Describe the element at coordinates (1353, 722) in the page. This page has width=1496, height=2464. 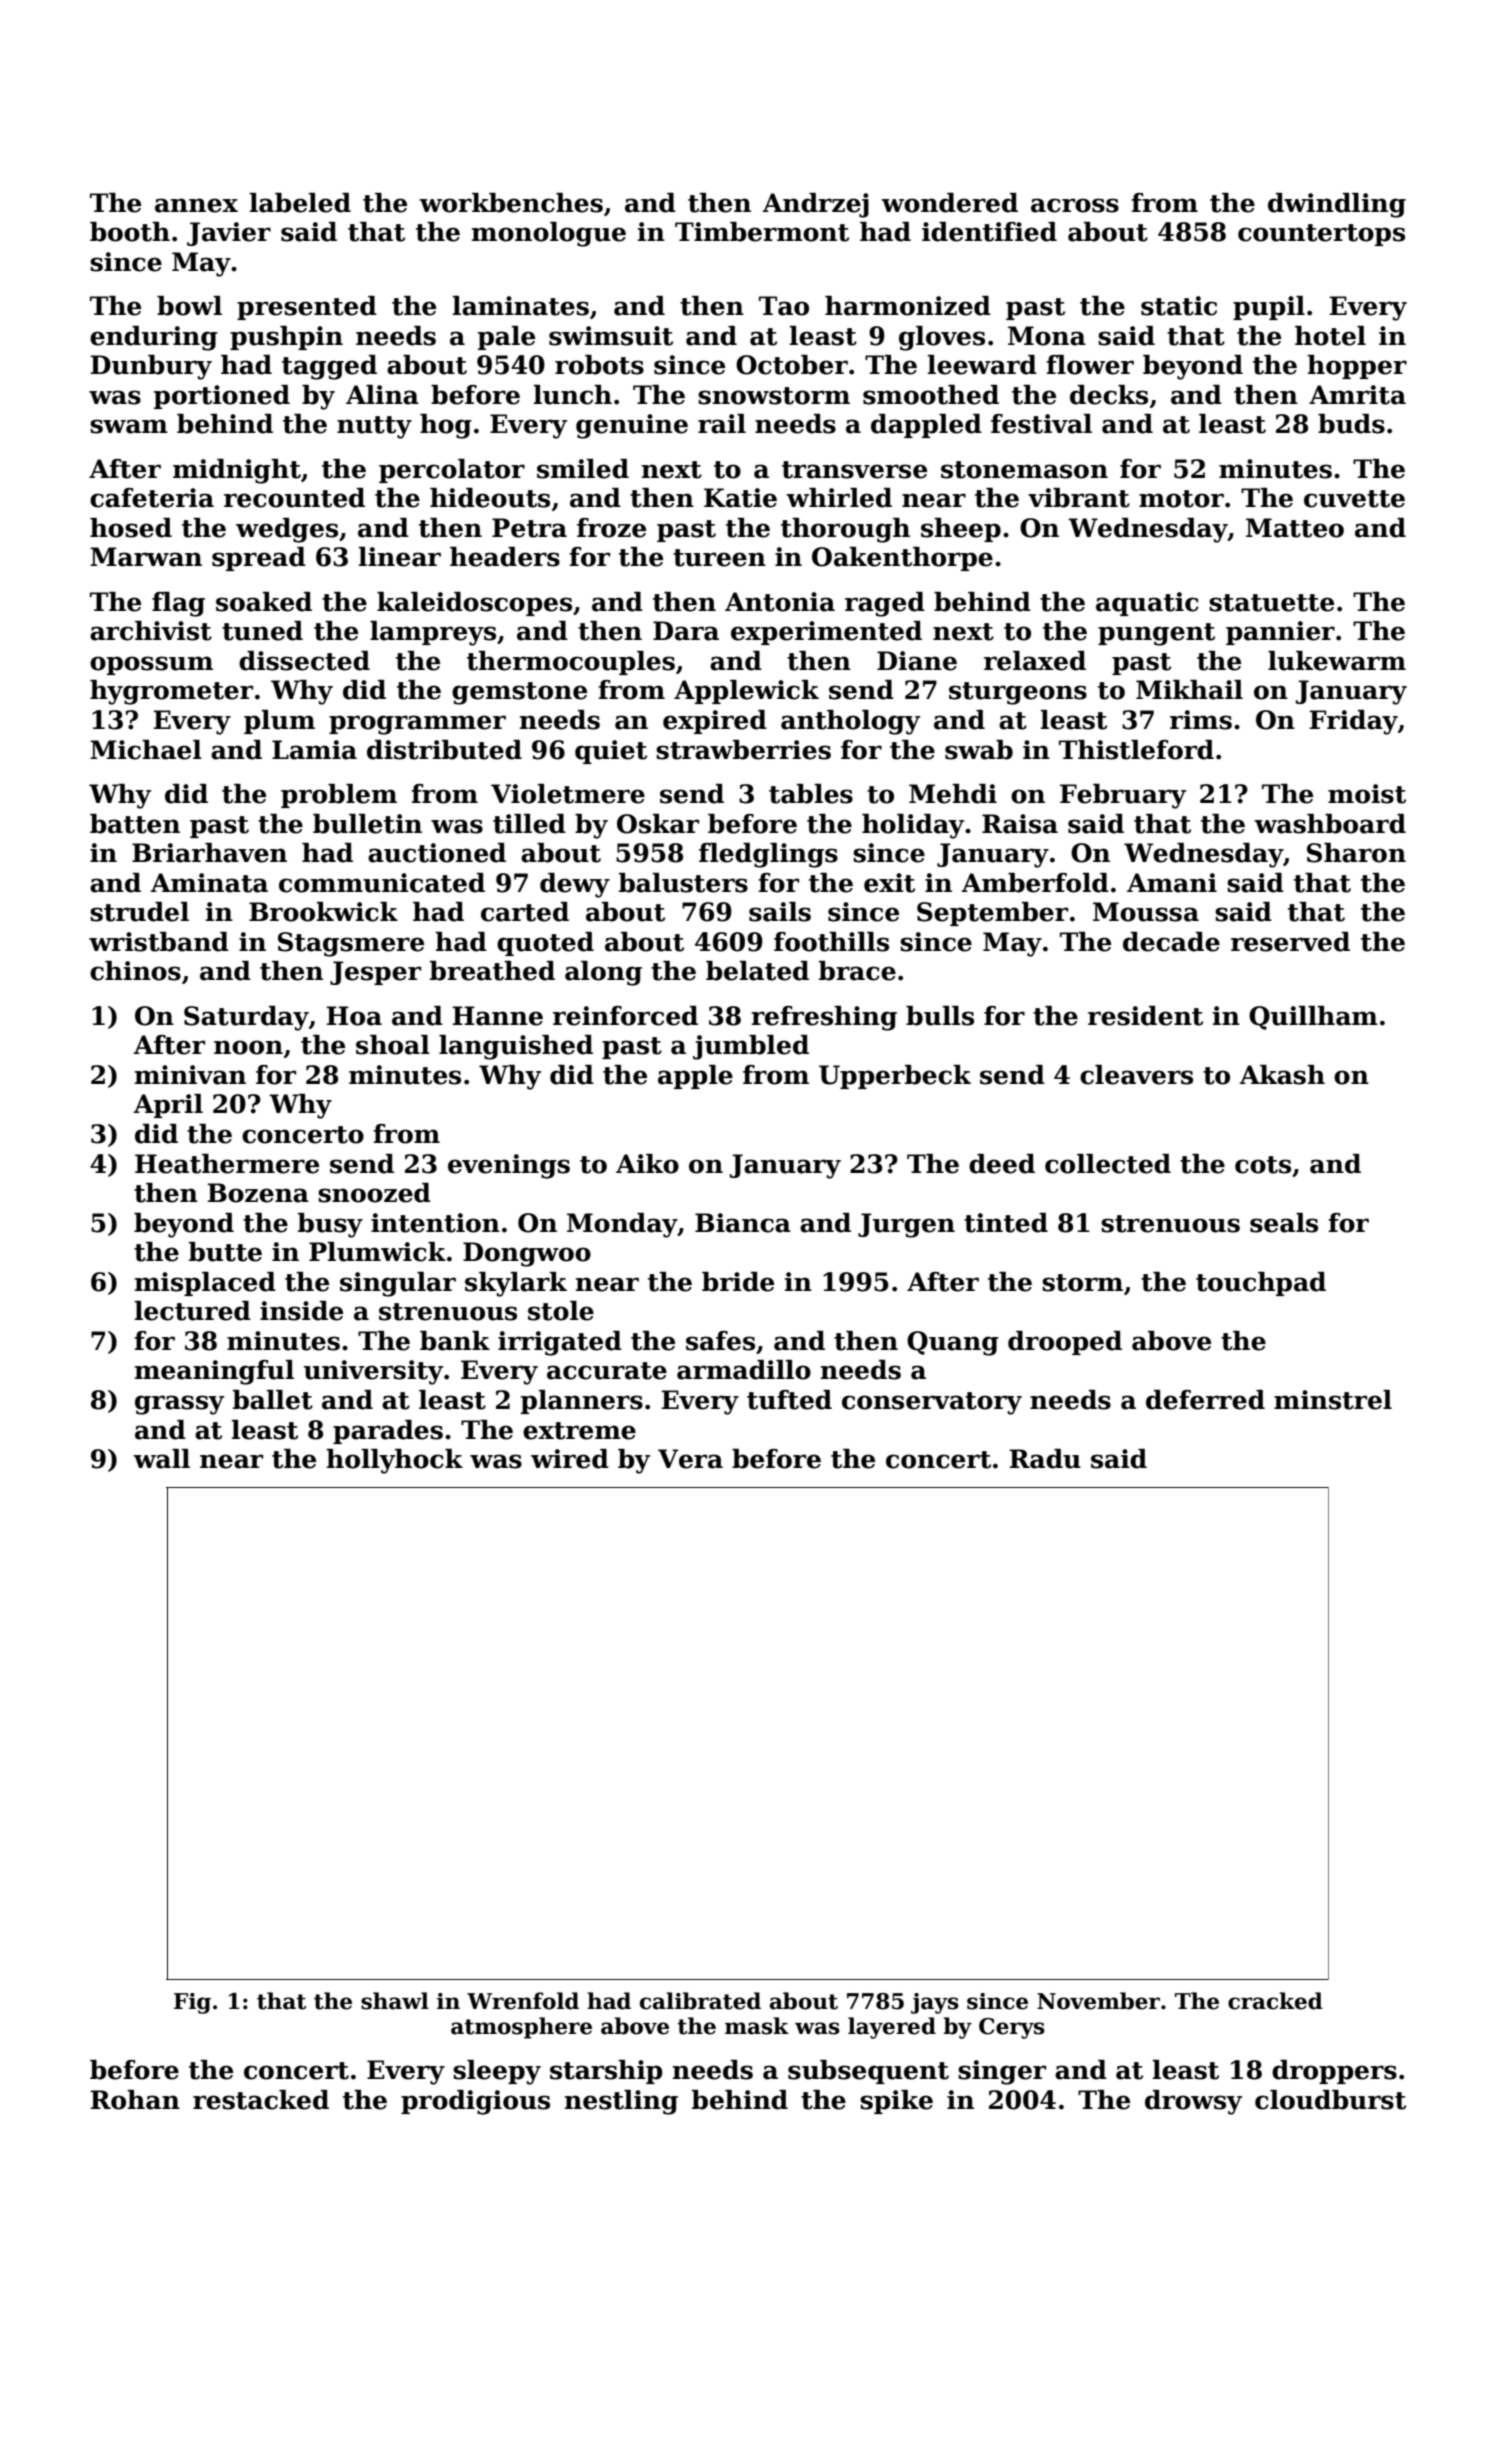
I see `Friday` at that location.
